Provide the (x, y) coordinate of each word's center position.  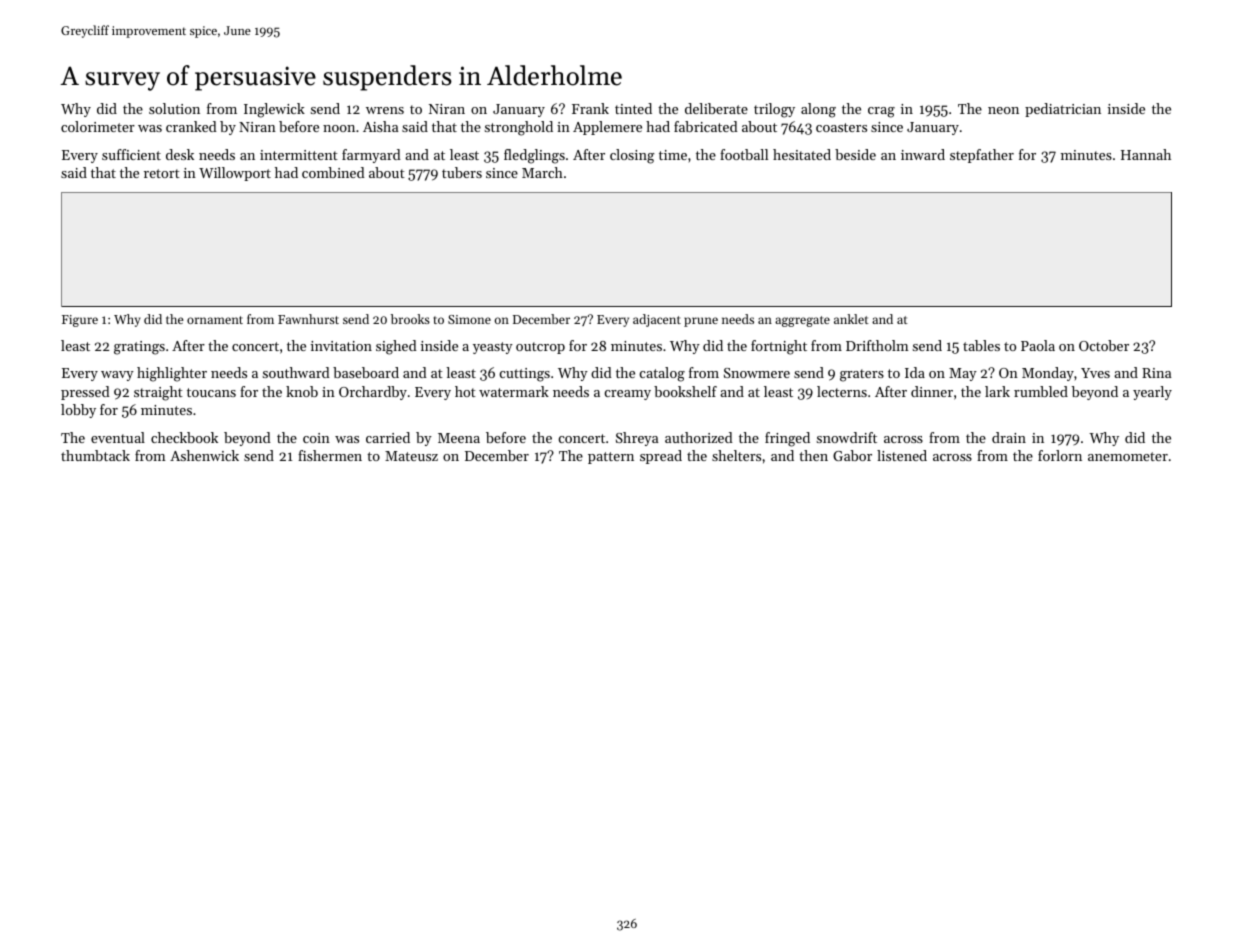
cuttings (525, 375)
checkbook (184, 437)
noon (339, 128)
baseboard (366, 372)
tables (981, 345)
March (542, 172)
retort (162, 173)
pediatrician (1063, 110)
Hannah (1146, 154)
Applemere (607, 128)
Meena (459, 438)
